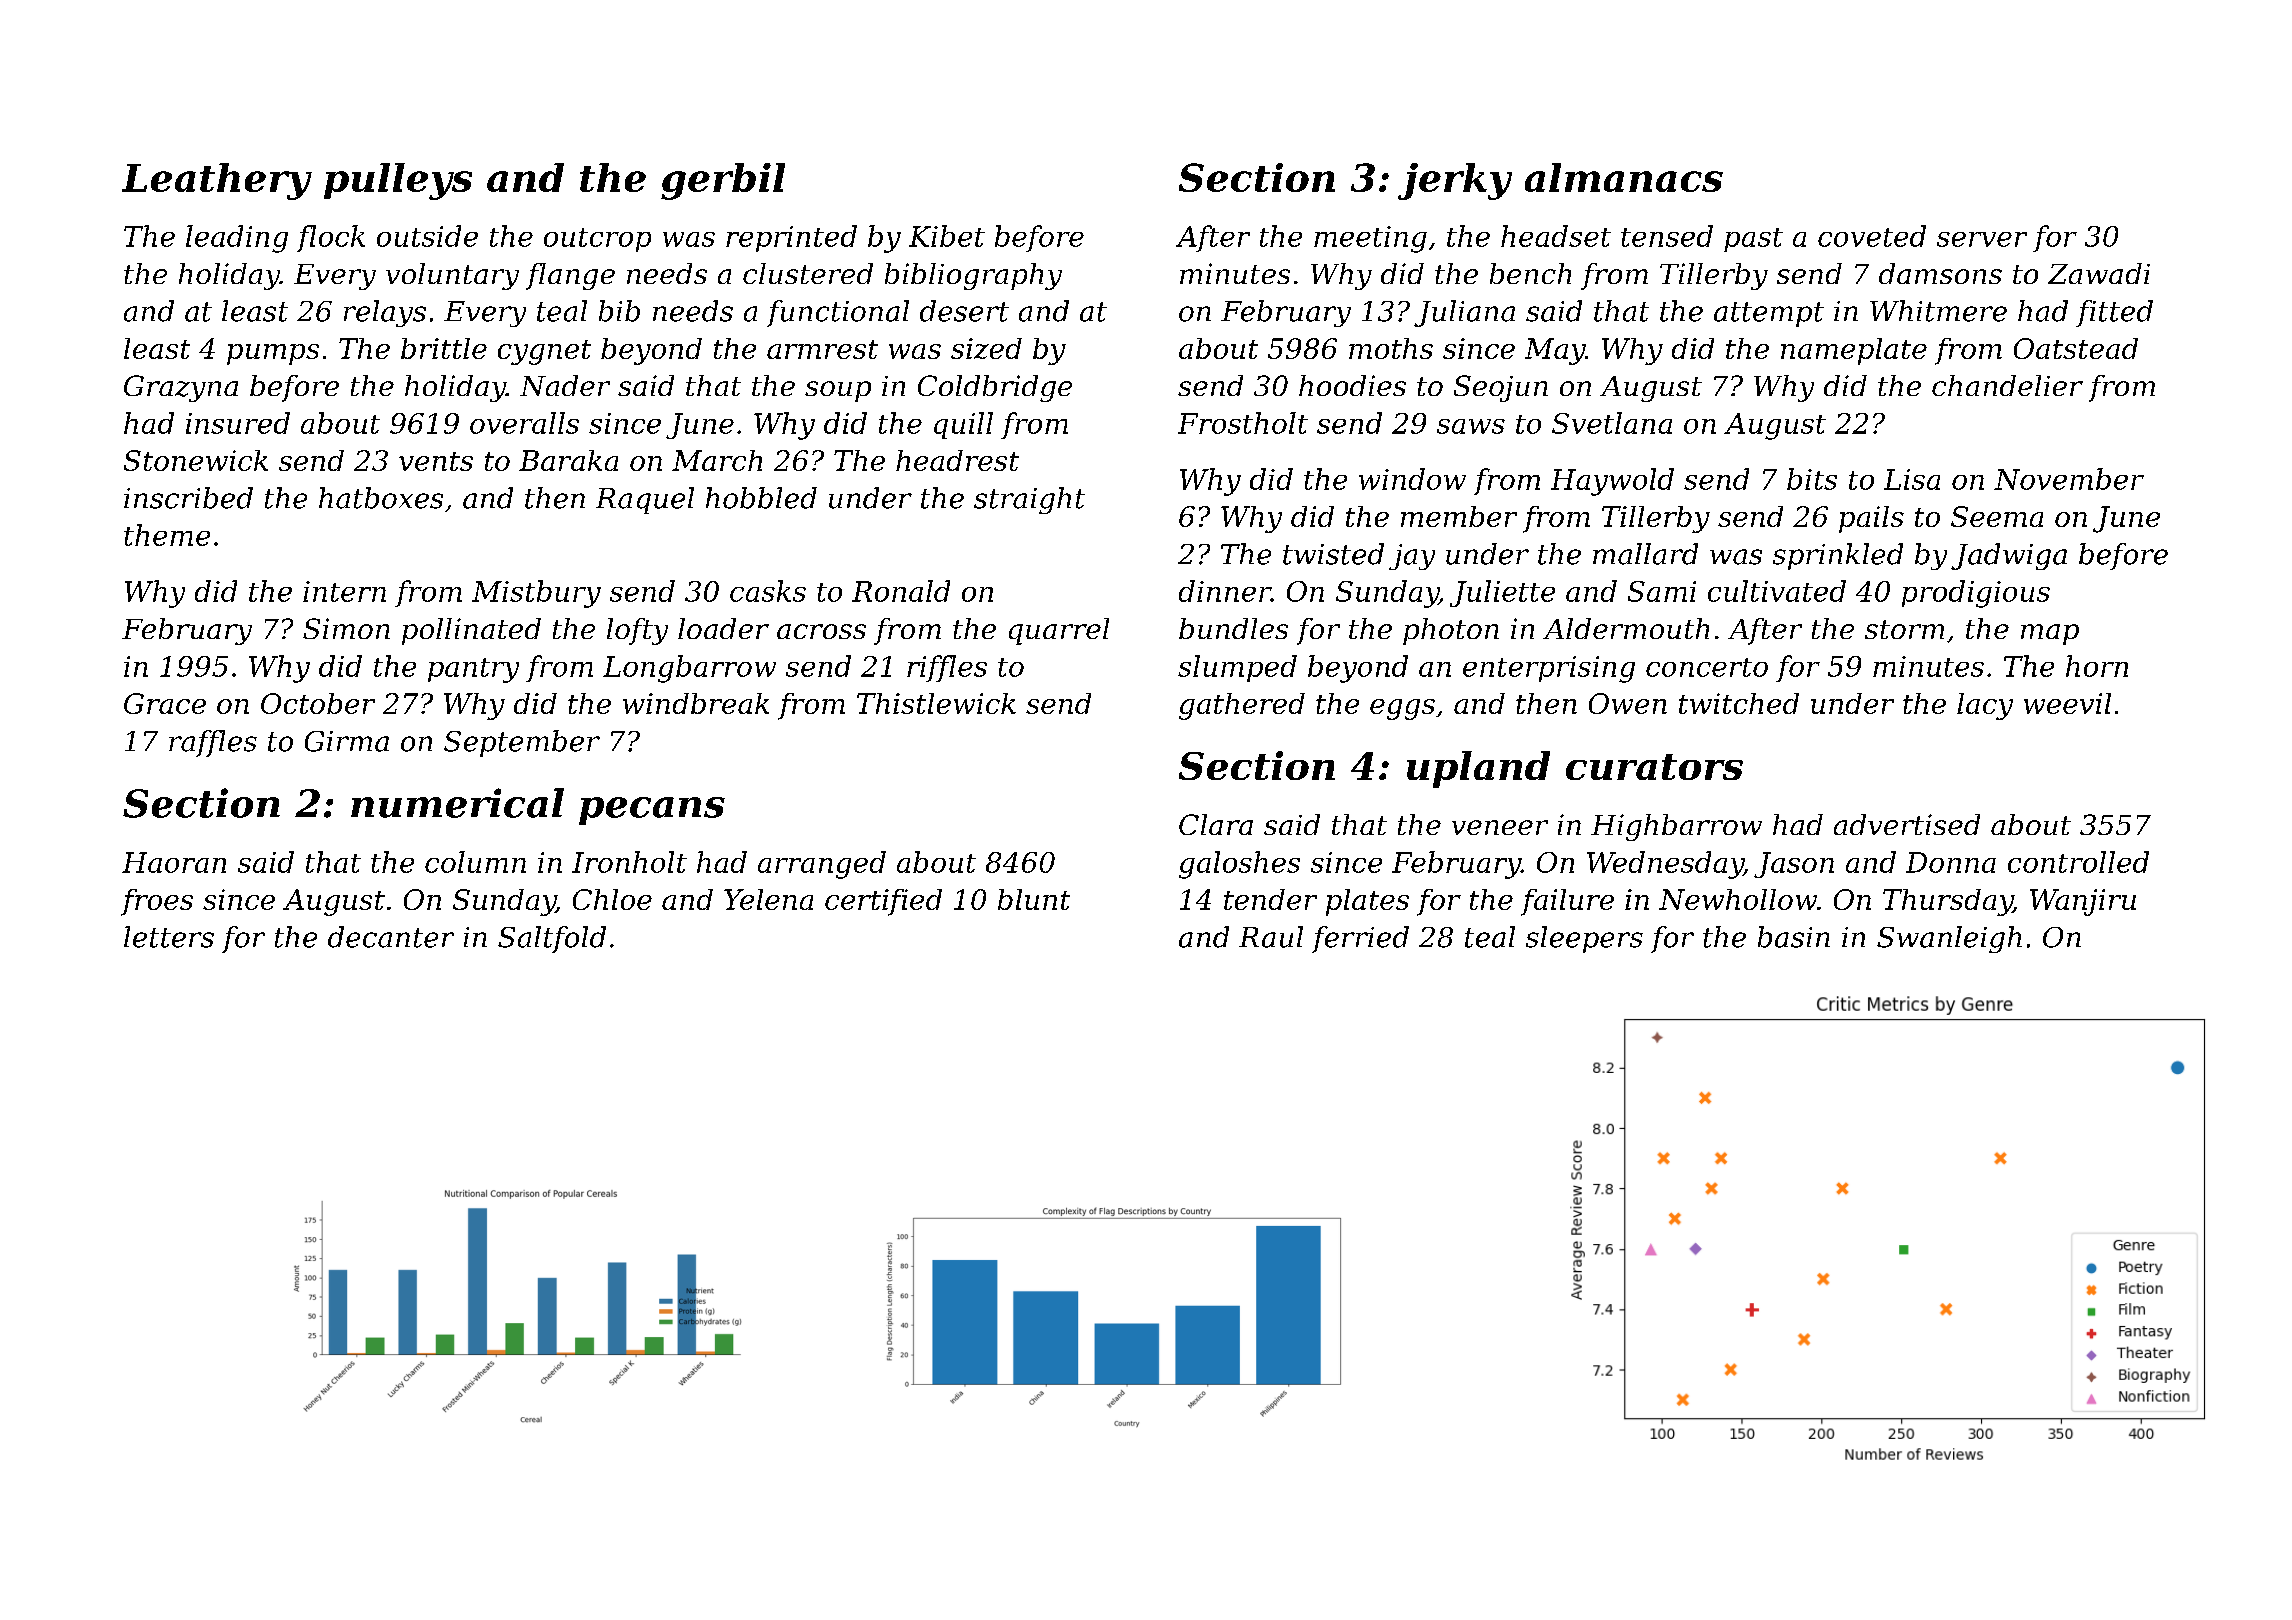 The image size is (2292, 1620). What do you see at coordinates (391, 937) in the image?
I see `decanter` at bounding box center [391, 937].
